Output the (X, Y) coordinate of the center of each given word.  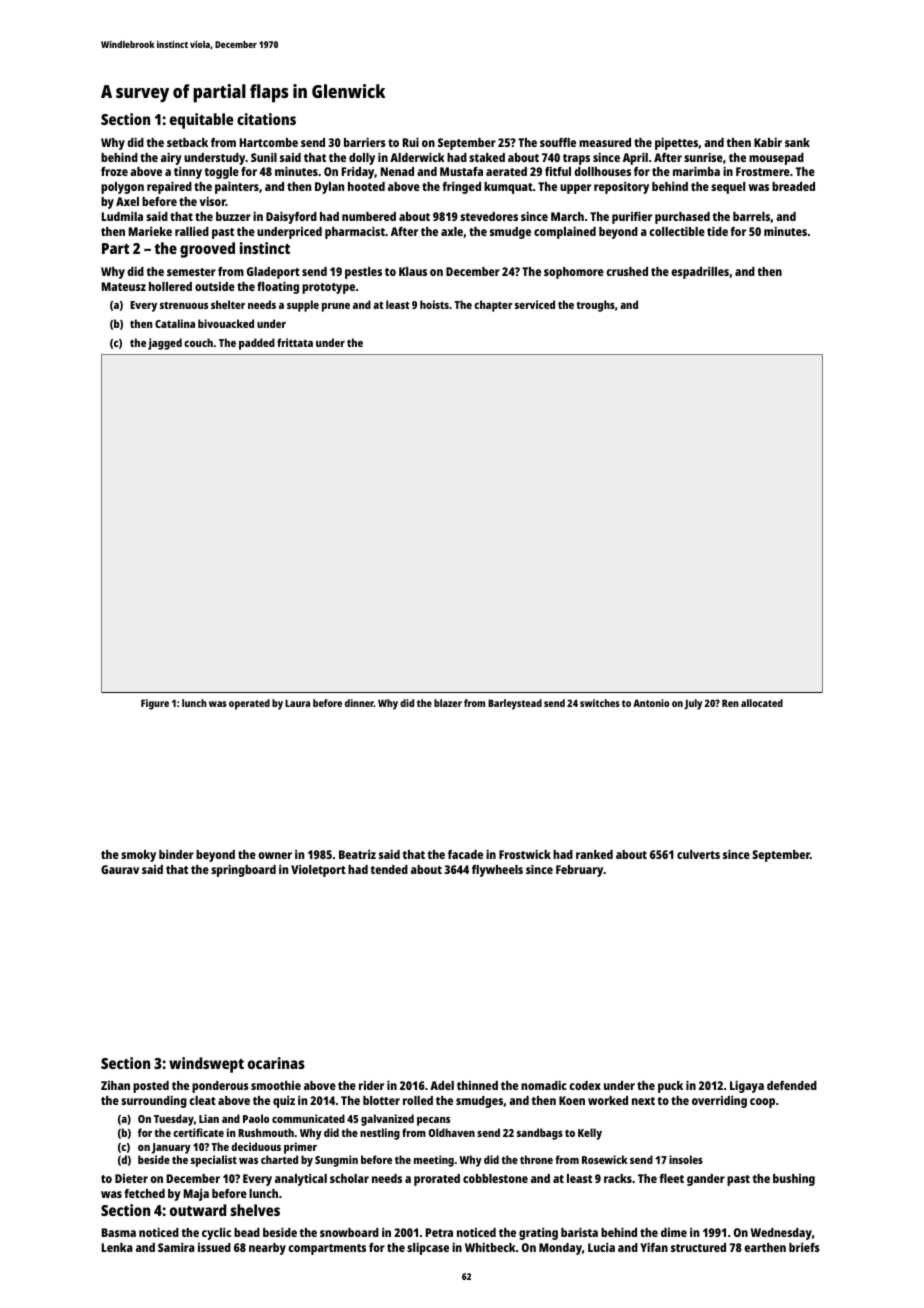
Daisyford (291, 217)
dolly (362, 159)
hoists (434, 304)
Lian (209, 1118)
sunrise (703, 157)
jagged (165, 344)
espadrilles (700, 273)
